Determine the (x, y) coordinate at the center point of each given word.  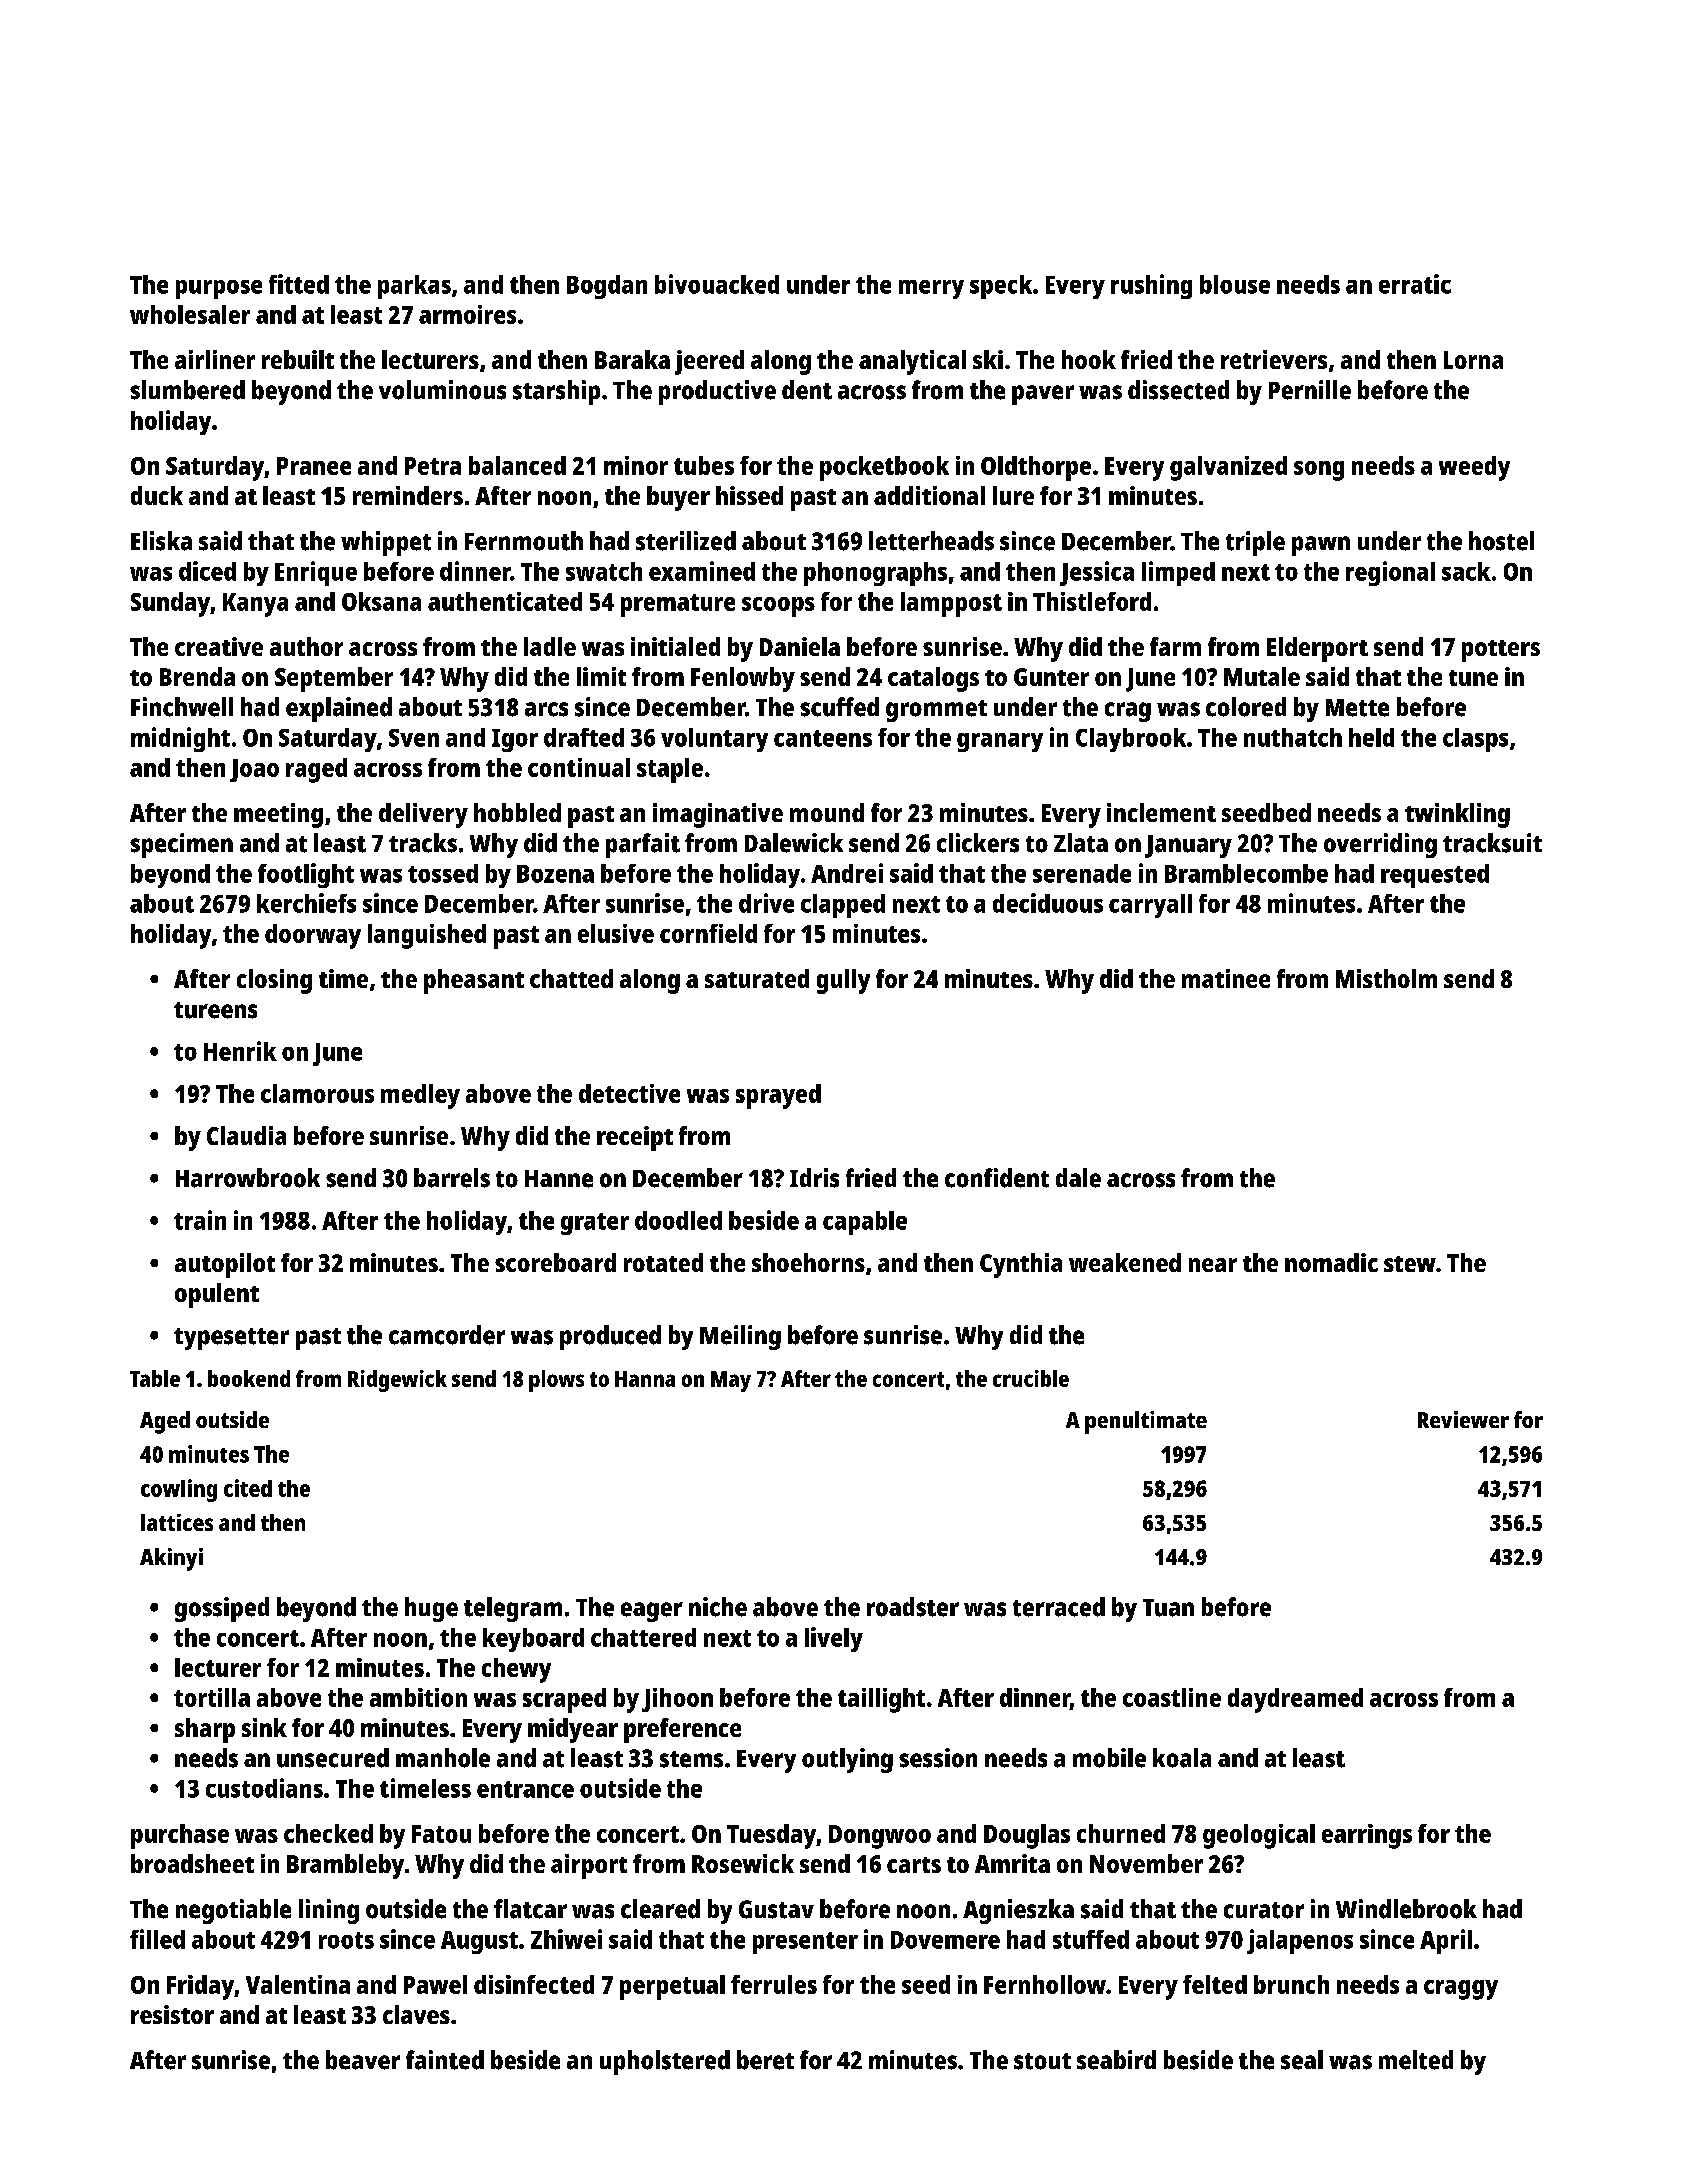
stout (1042, 2061)
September (334, 679)
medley (420, 1096)
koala (1182, 1758)
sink (264, 1727)
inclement (1161, 812)
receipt (635, 1138)
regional (1390, 573)
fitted (299, 284)
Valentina (298, 1984)
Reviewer (1463, 1419)
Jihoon (677, 1700)
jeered (709, 362)
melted (1416, 2060)
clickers (978, 843)
